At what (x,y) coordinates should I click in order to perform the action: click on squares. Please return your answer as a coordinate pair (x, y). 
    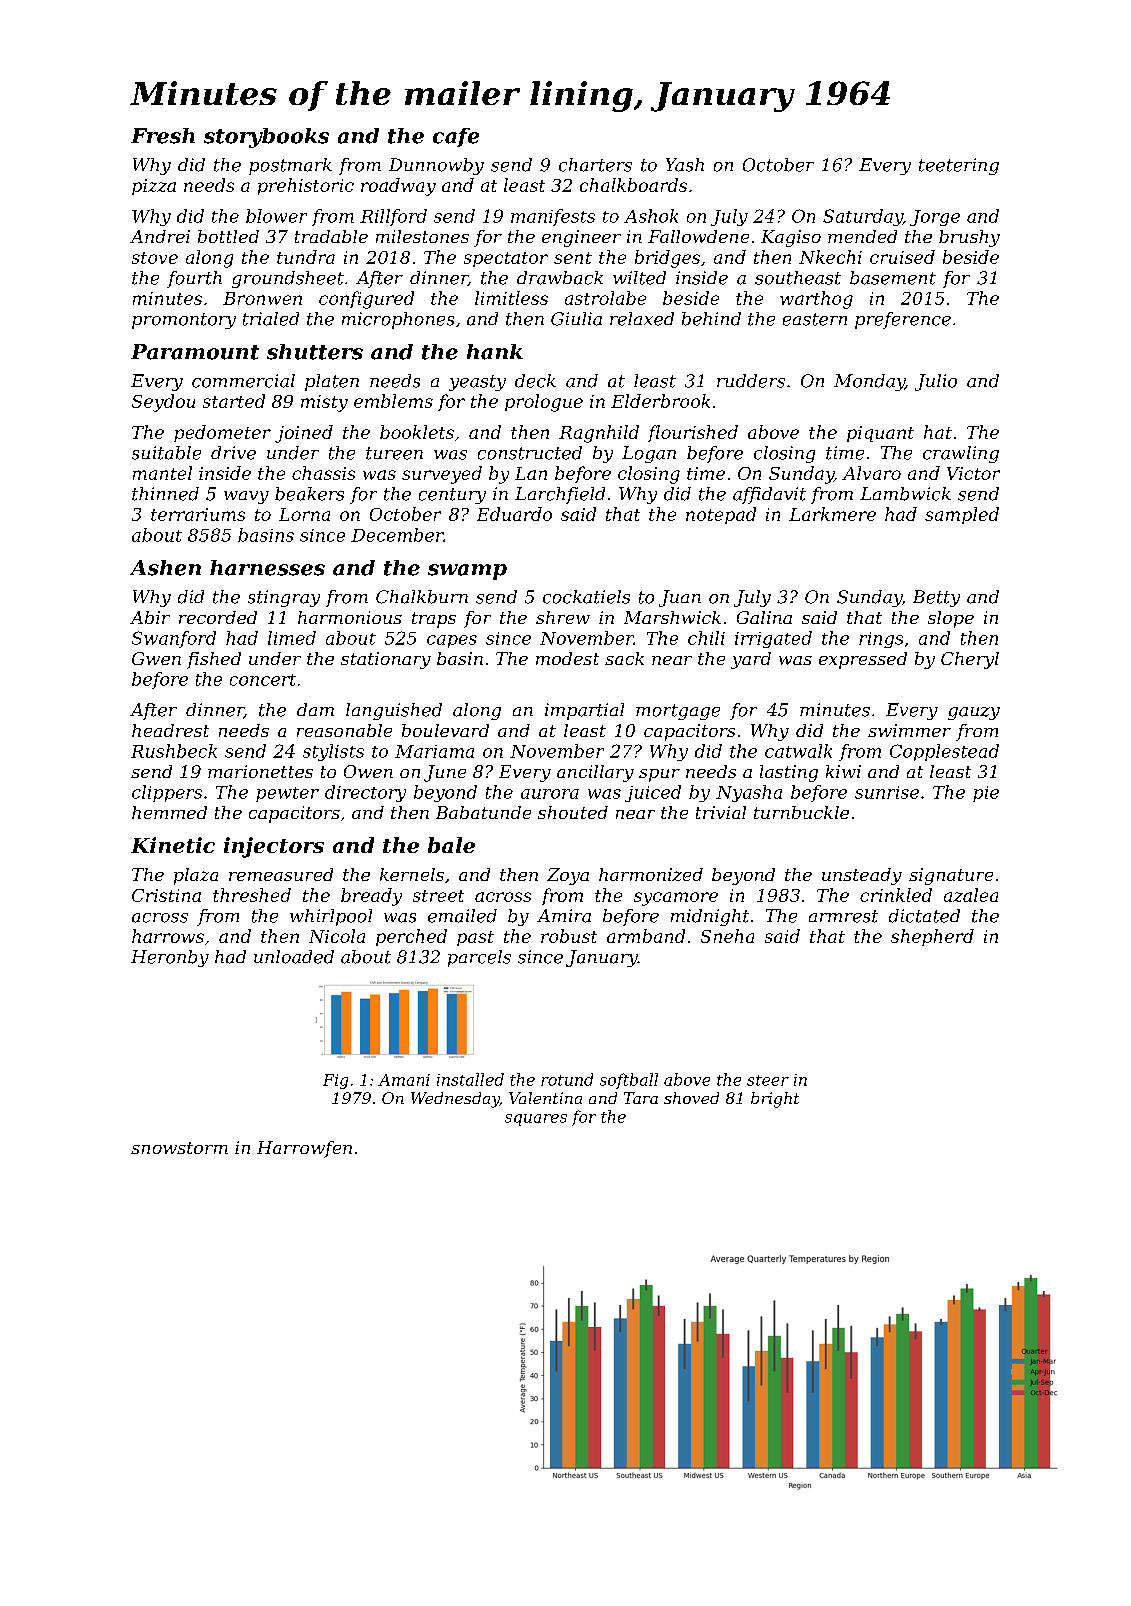
    Looking at the image, I should click on (536, 1120).
